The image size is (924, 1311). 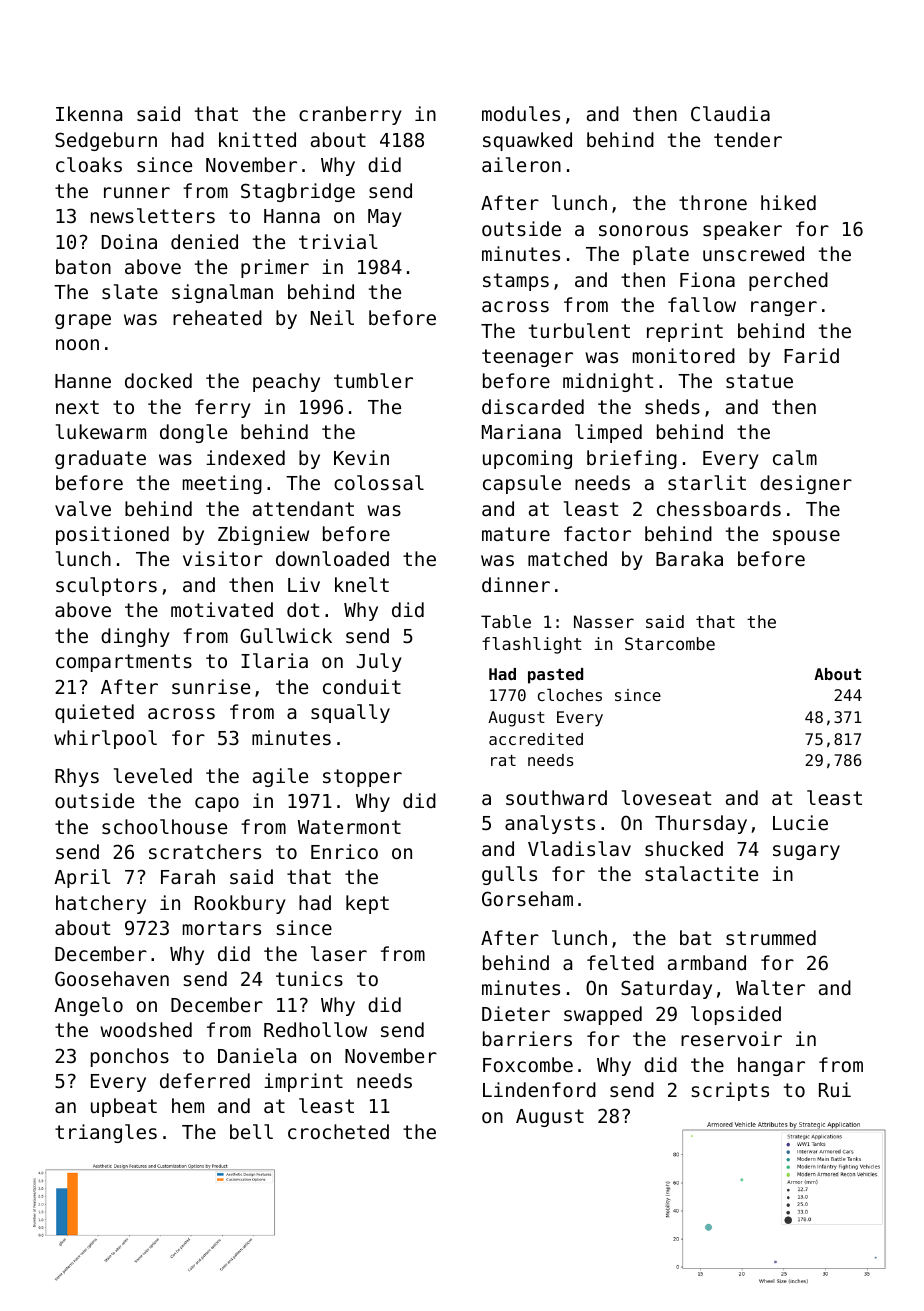 What do you see at coordinates (211, 686) in the image?
I see `sunrise` at bounding box center [211, 686].
